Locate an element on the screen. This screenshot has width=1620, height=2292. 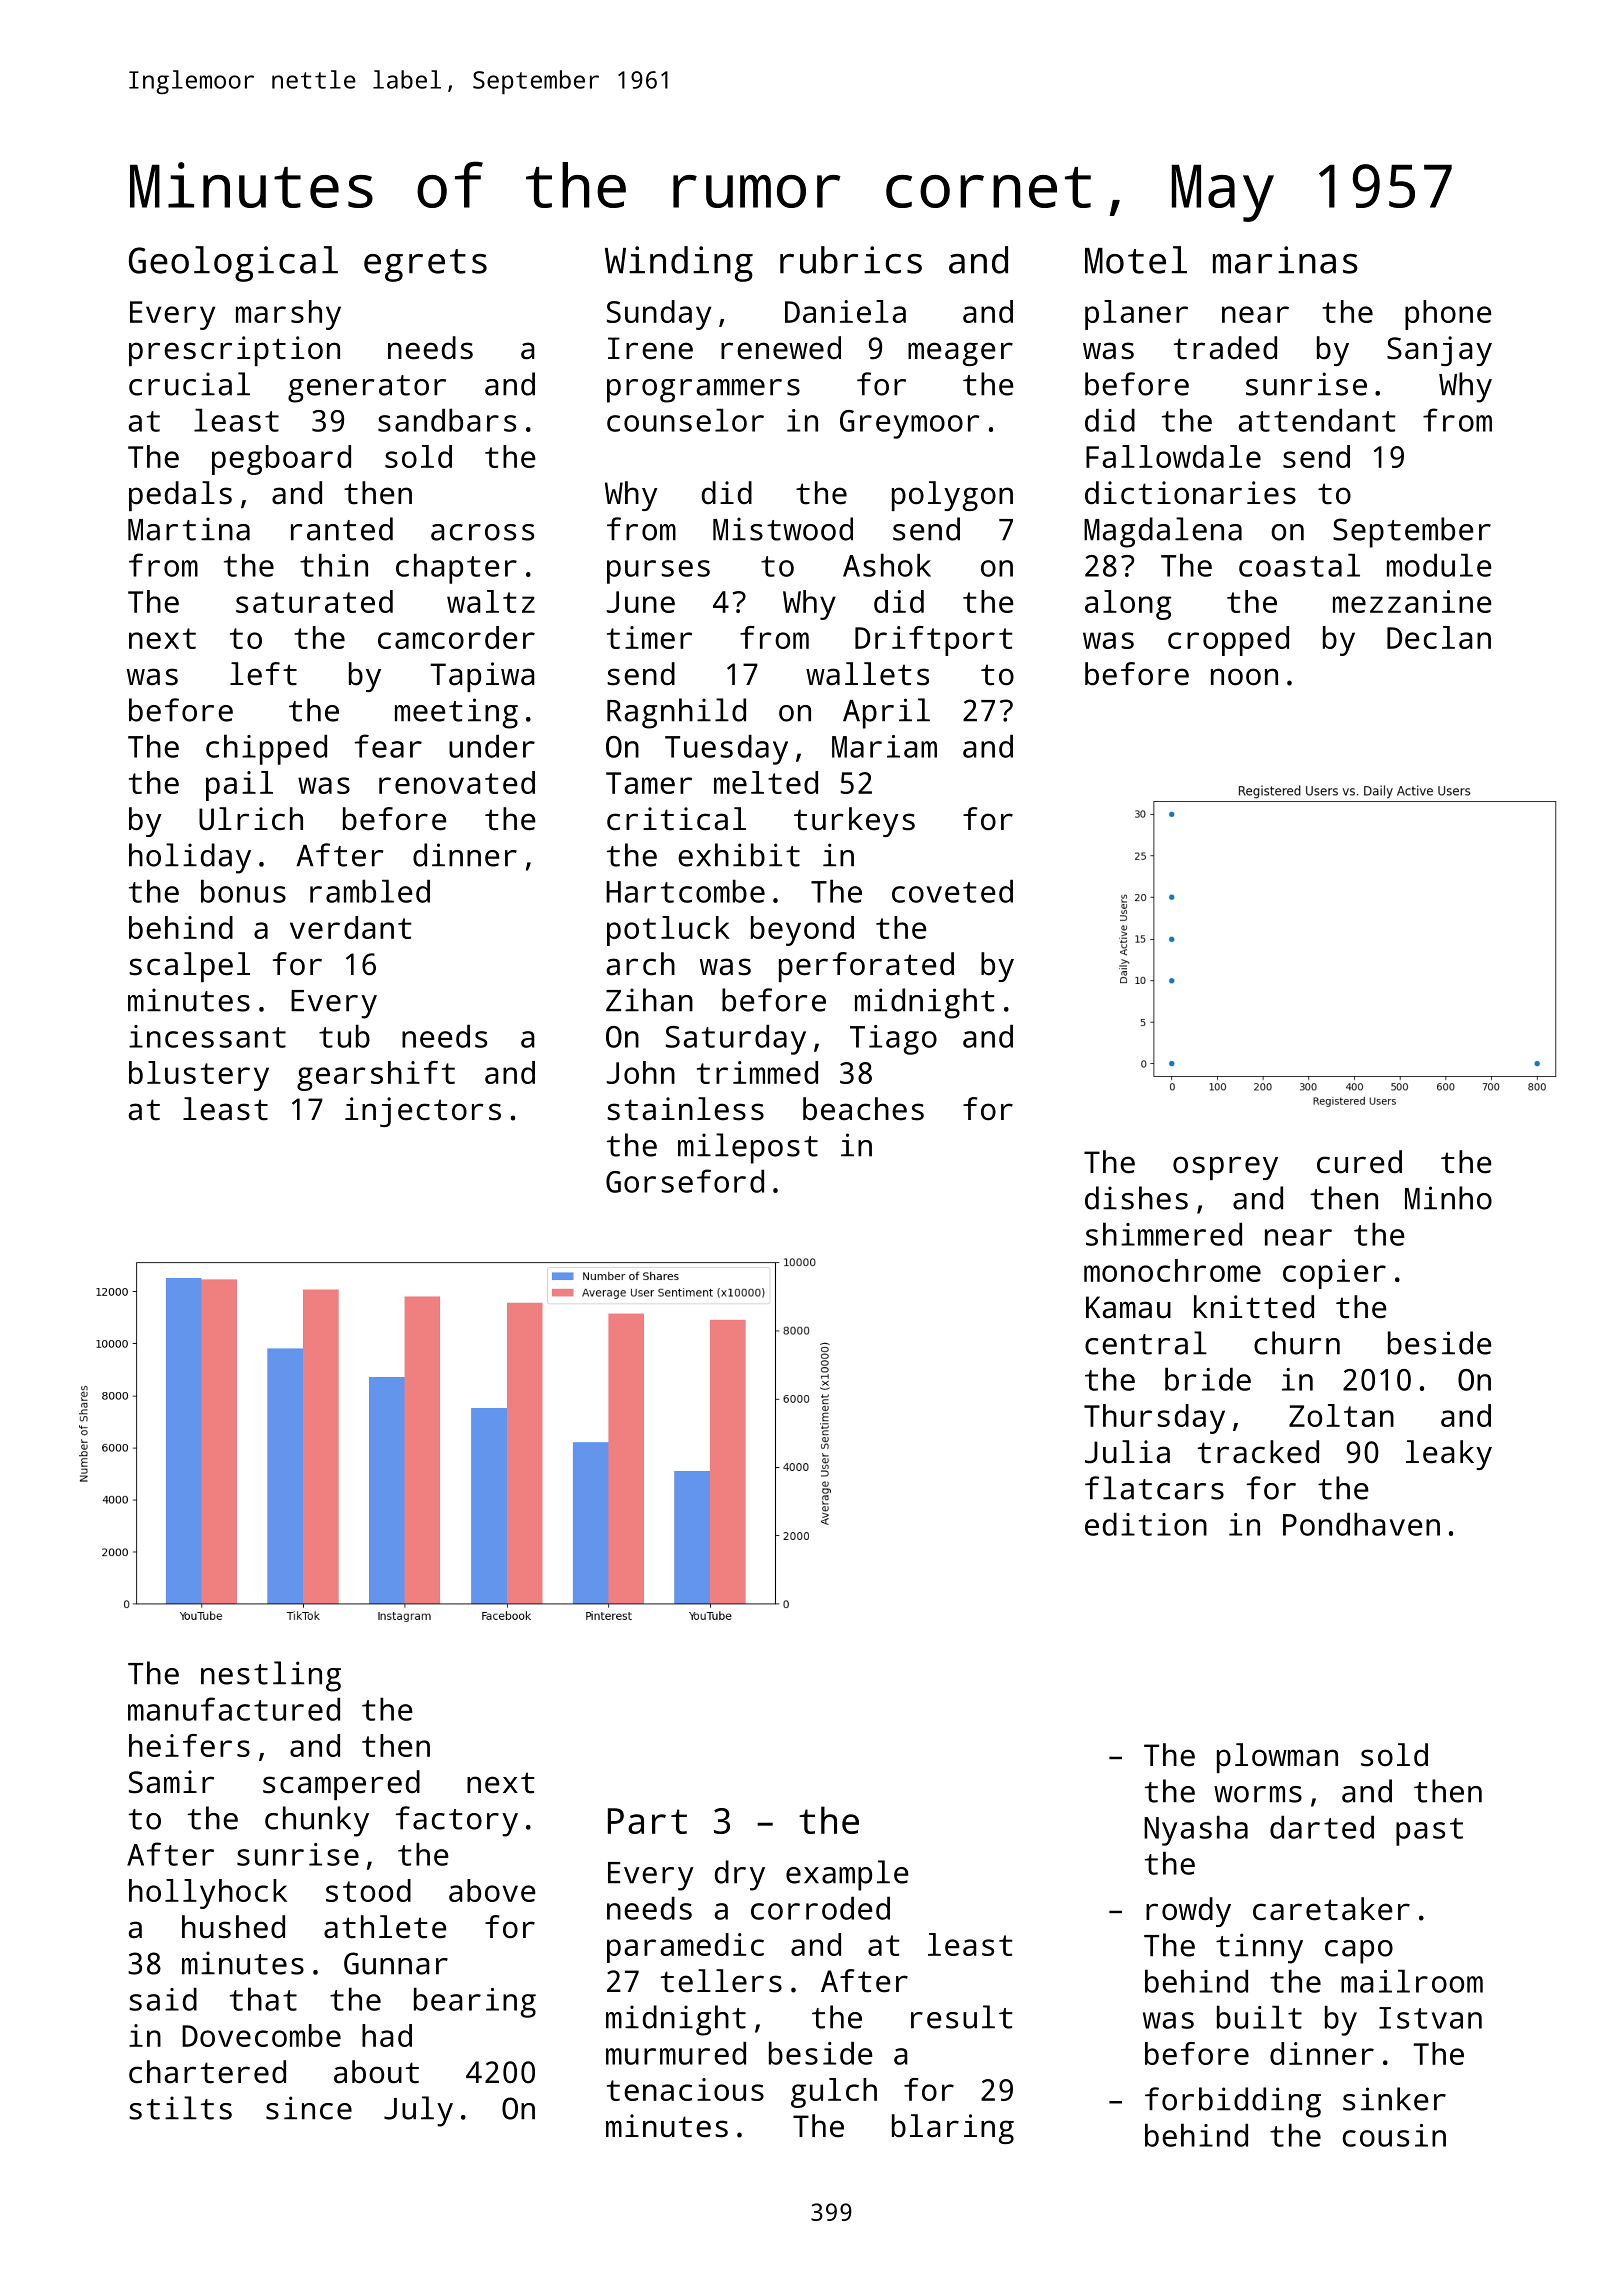
Julia is located at coordinates (1127, 1452).
